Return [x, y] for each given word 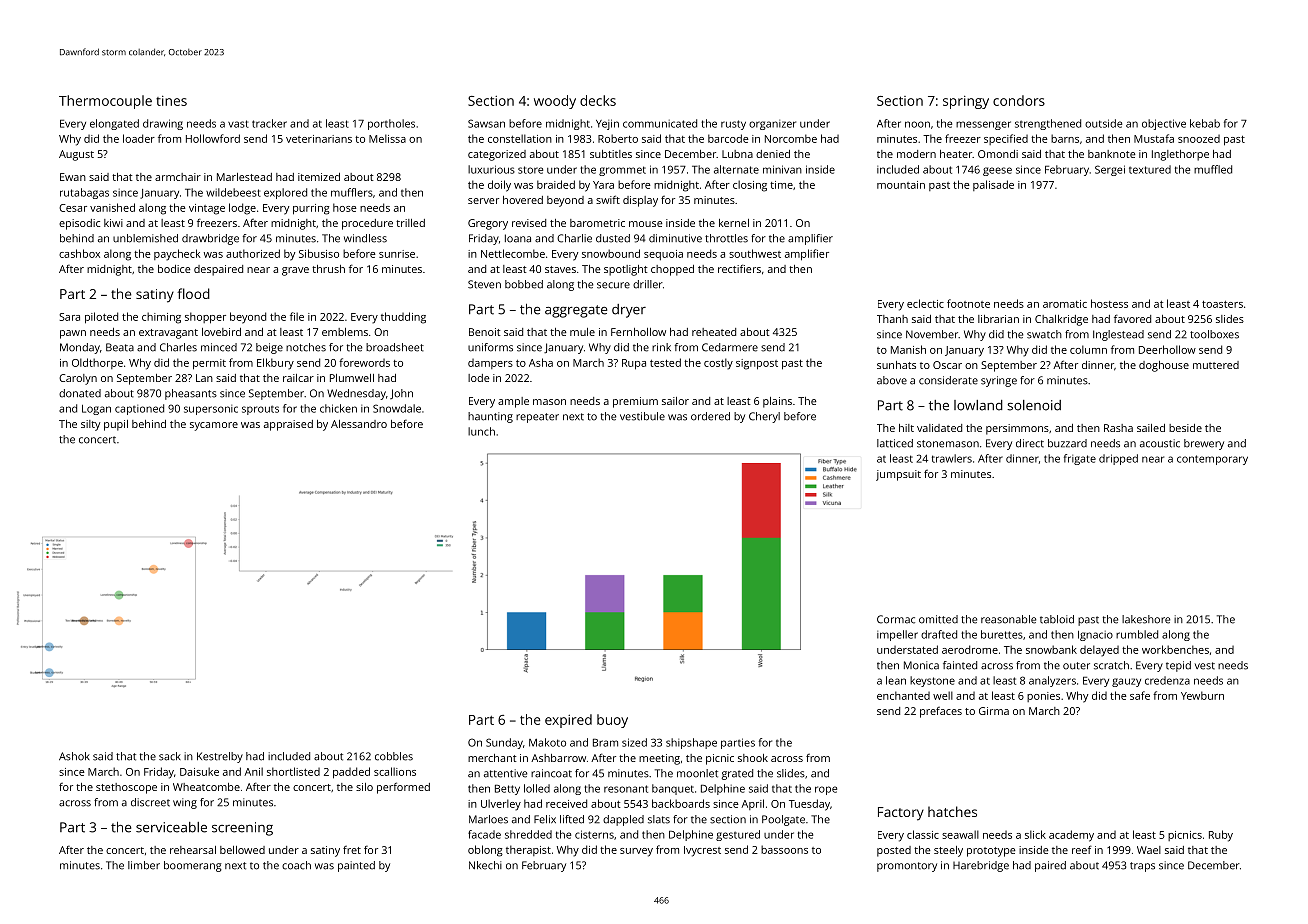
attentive [505, 773]
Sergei [1110, 170]
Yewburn [1202, 695]
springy [966, 102]
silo [364, 787]
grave [295, 271]
